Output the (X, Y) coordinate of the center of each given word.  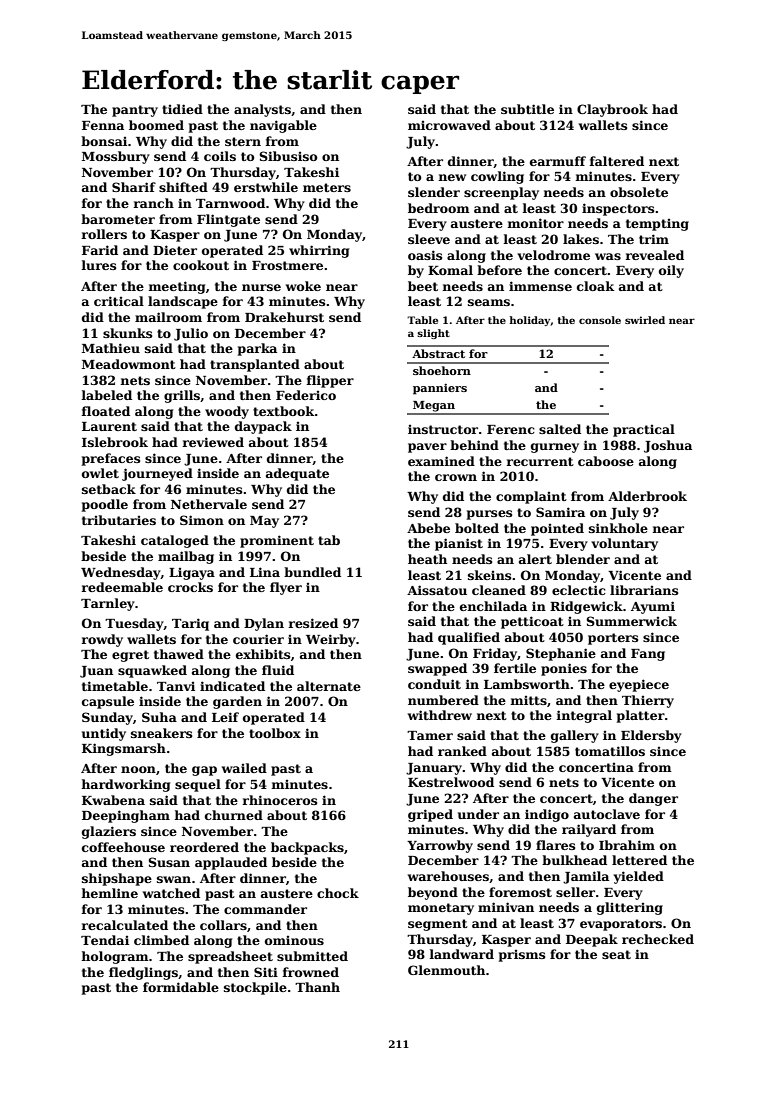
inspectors (618, 209)
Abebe (428, 528)
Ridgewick (586, 607)
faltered (616, 161)
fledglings (143, 973)
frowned (310, 972)
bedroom (439, 208)
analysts (262, 110)
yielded (639, 877)
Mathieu (111, 348)
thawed (179, 654)
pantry (135, 111)
